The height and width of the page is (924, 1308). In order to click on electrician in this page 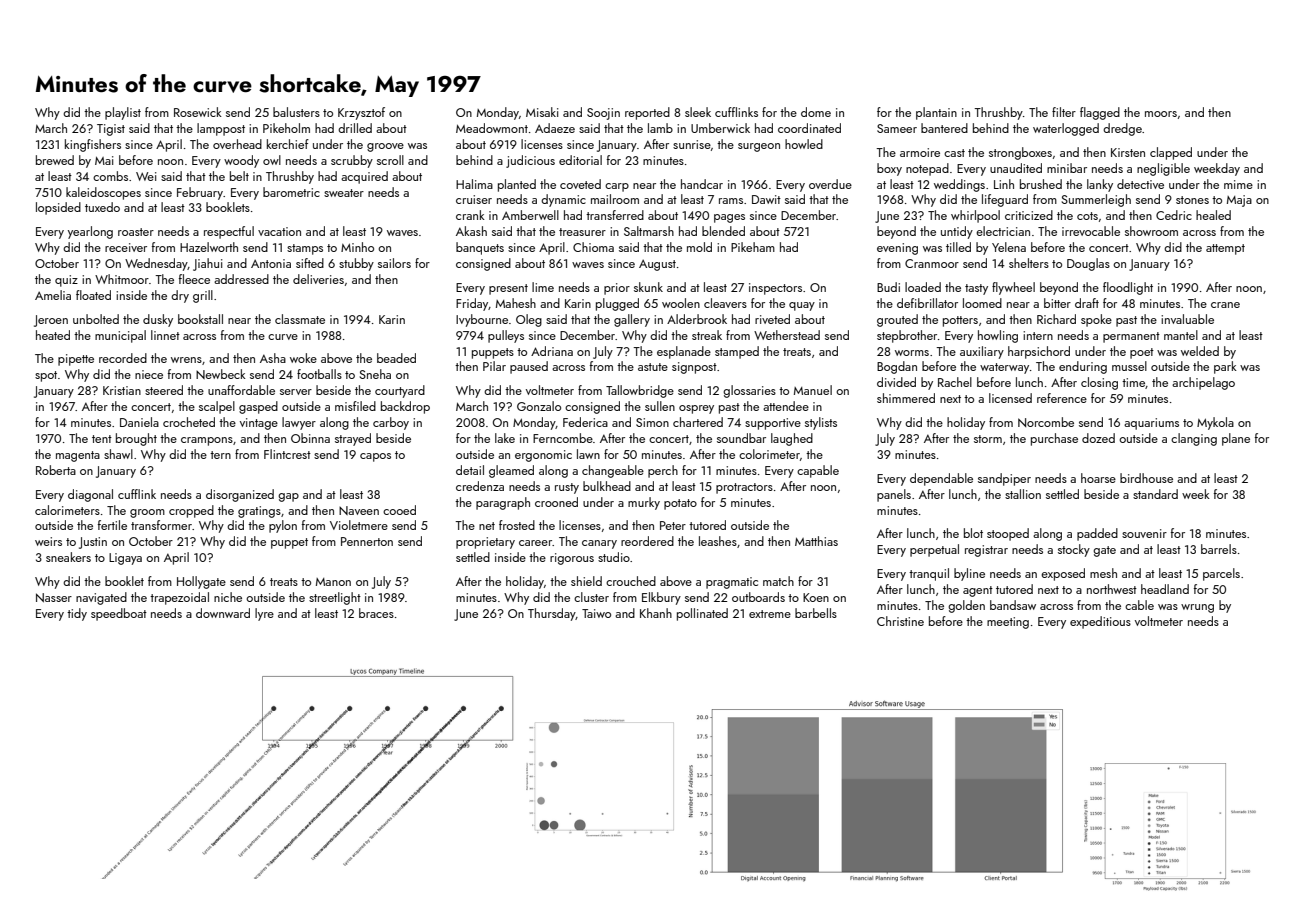, I will do `click(1003, 231)`.
